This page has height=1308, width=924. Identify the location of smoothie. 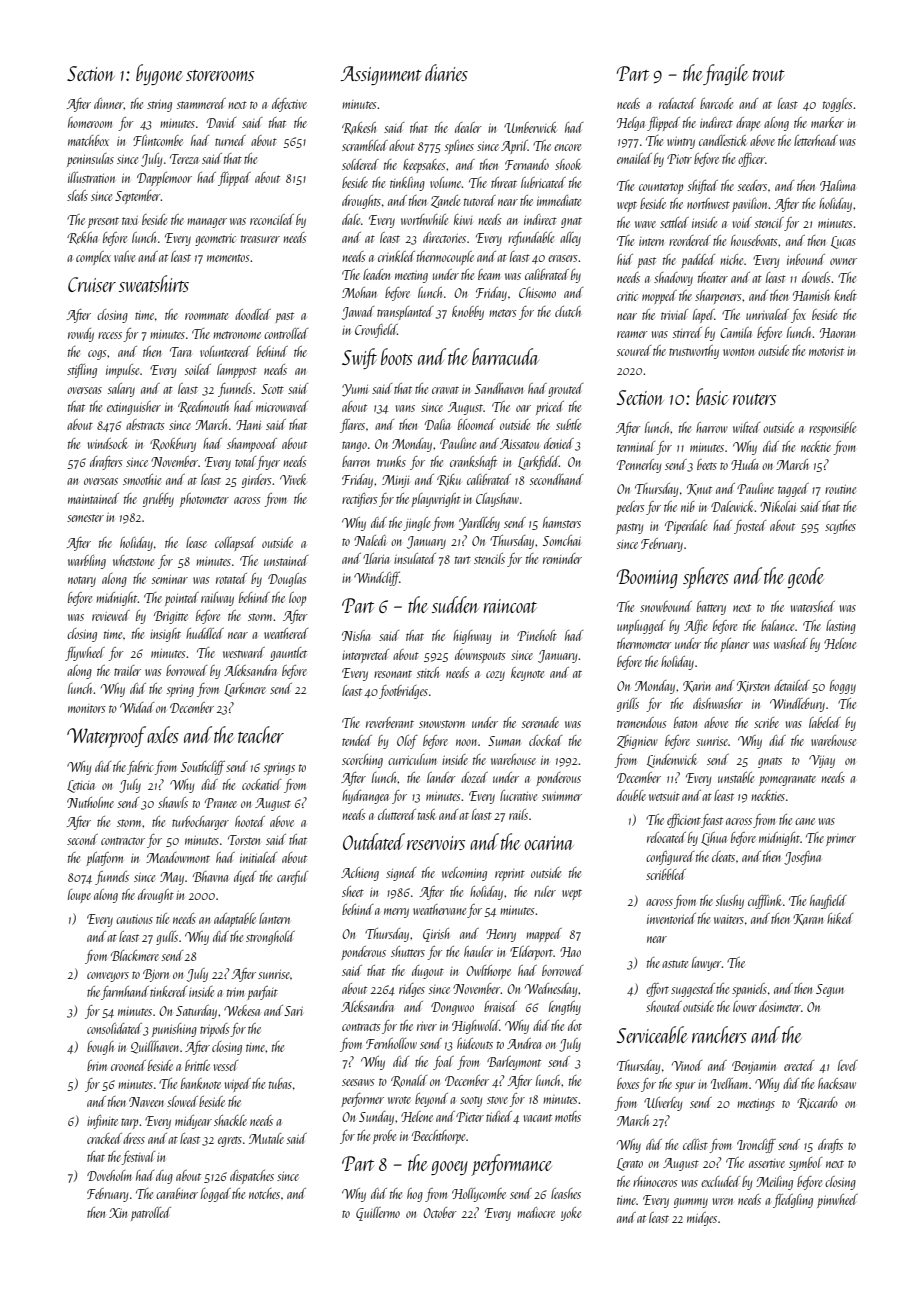
(142, 479).
